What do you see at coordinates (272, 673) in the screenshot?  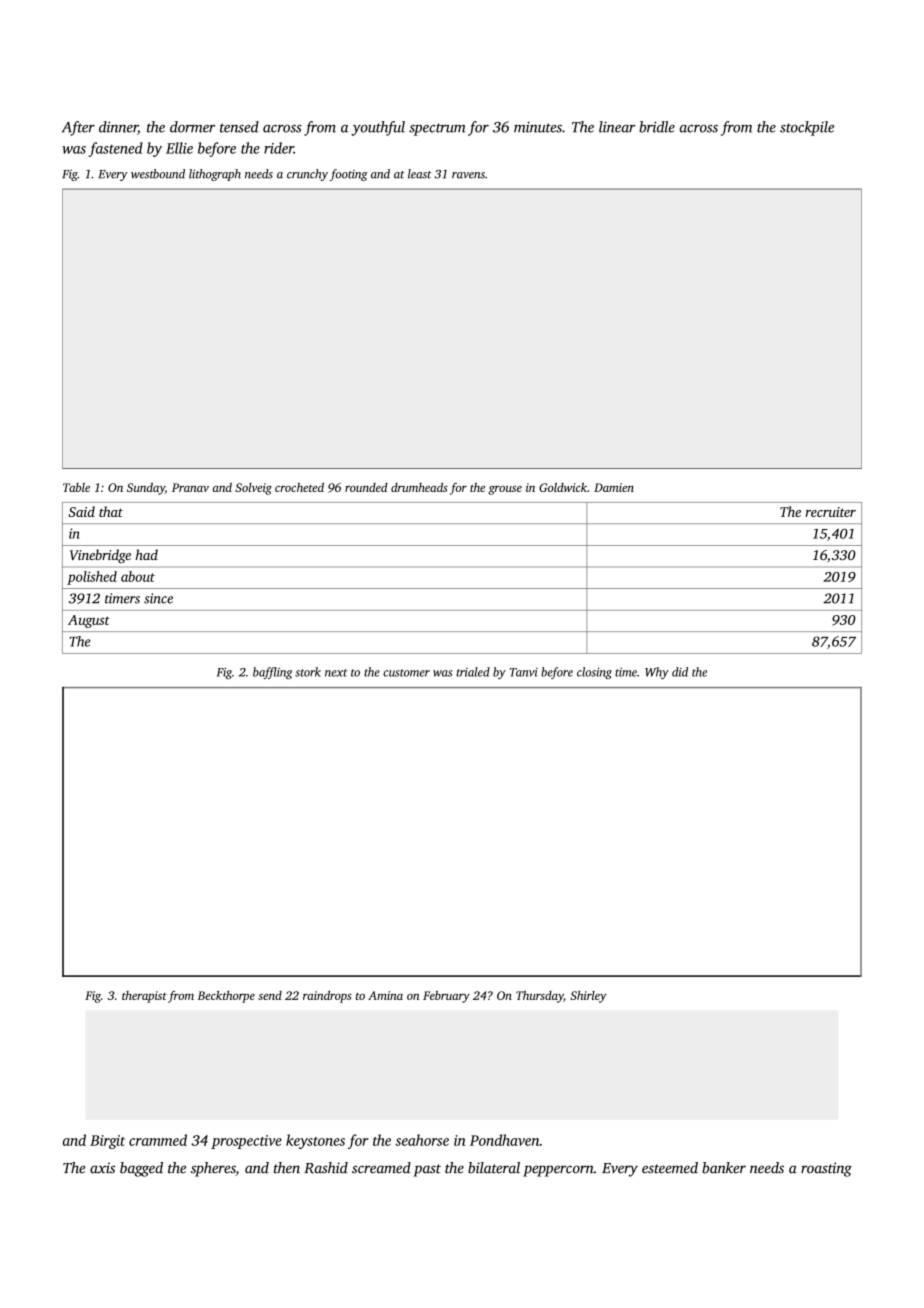 I see `baffling` at bounding box center [272, 673].
